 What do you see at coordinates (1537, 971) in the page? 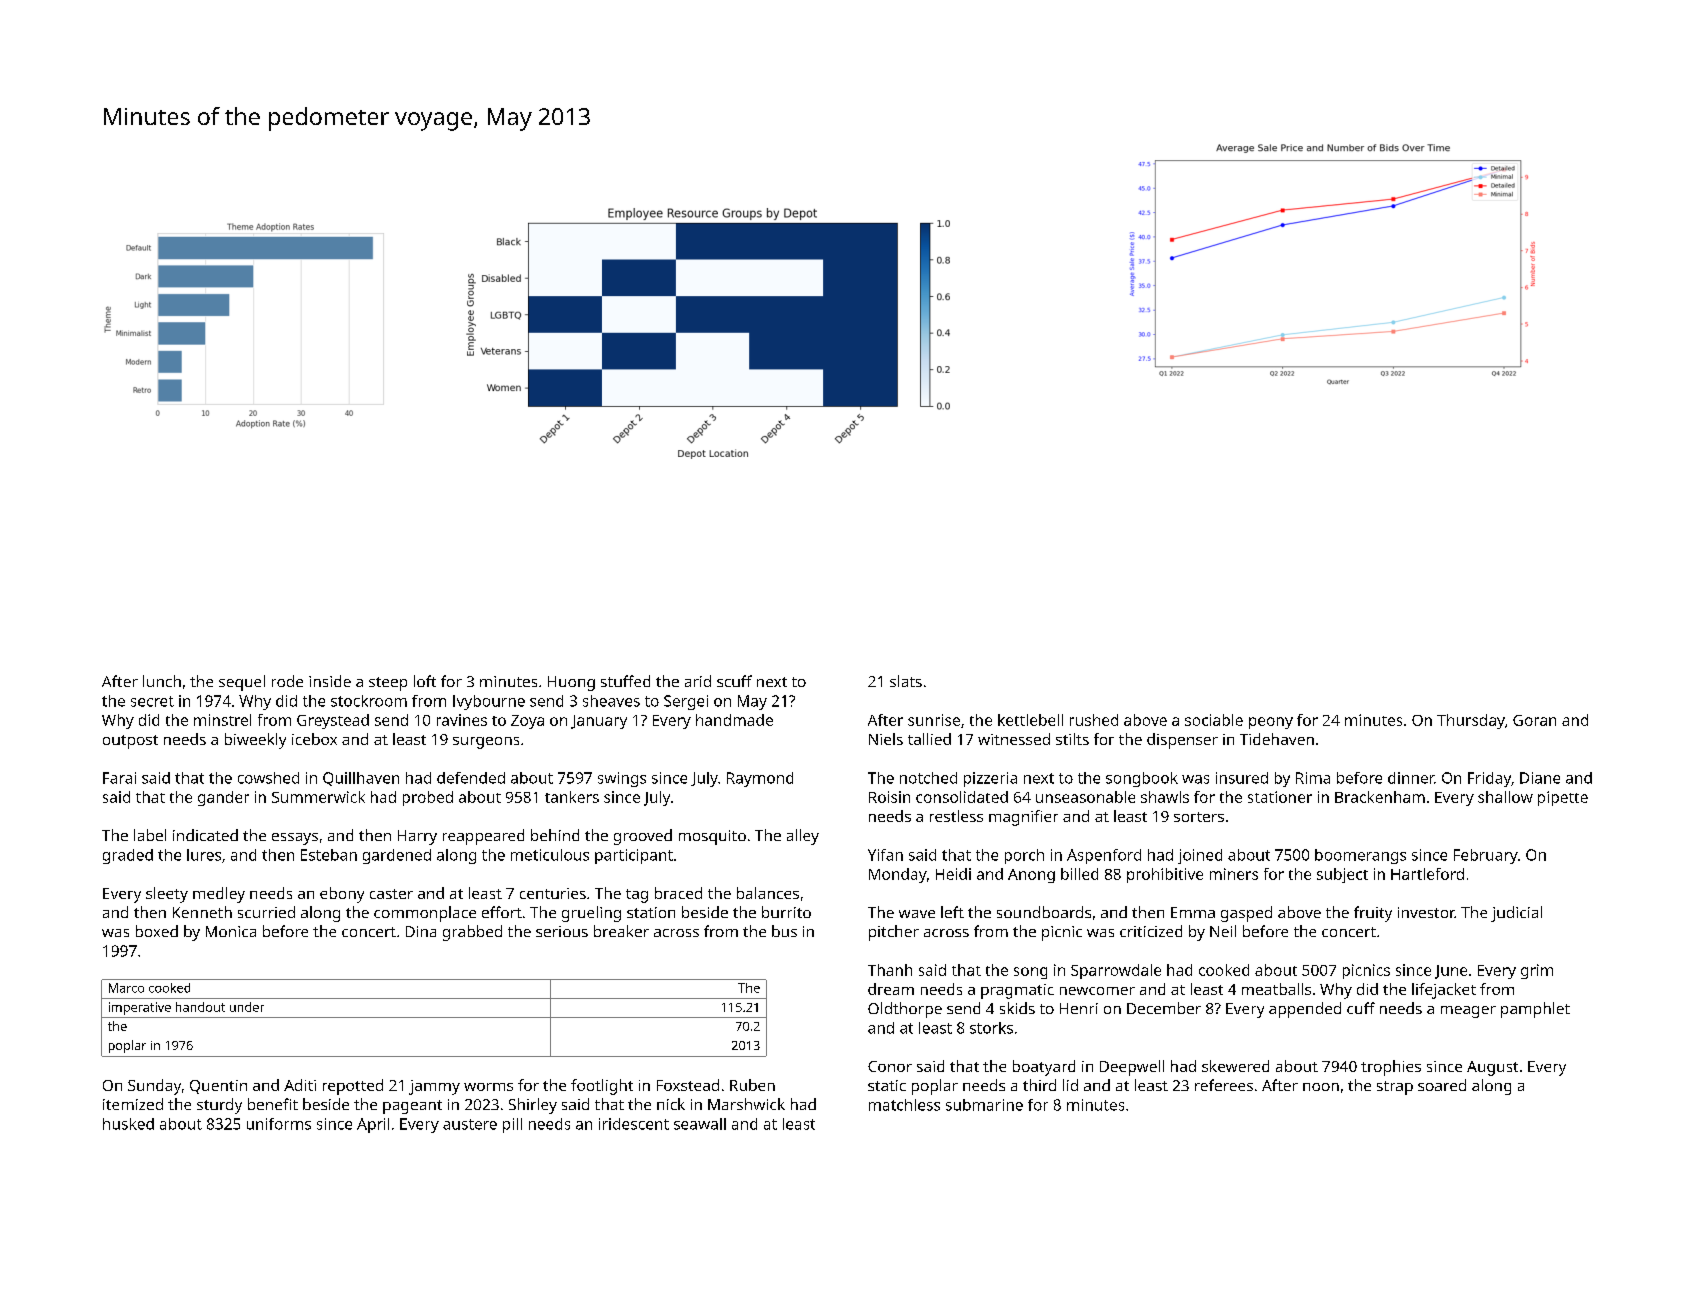
I see `grim` at bounding box center [1537, 971].
